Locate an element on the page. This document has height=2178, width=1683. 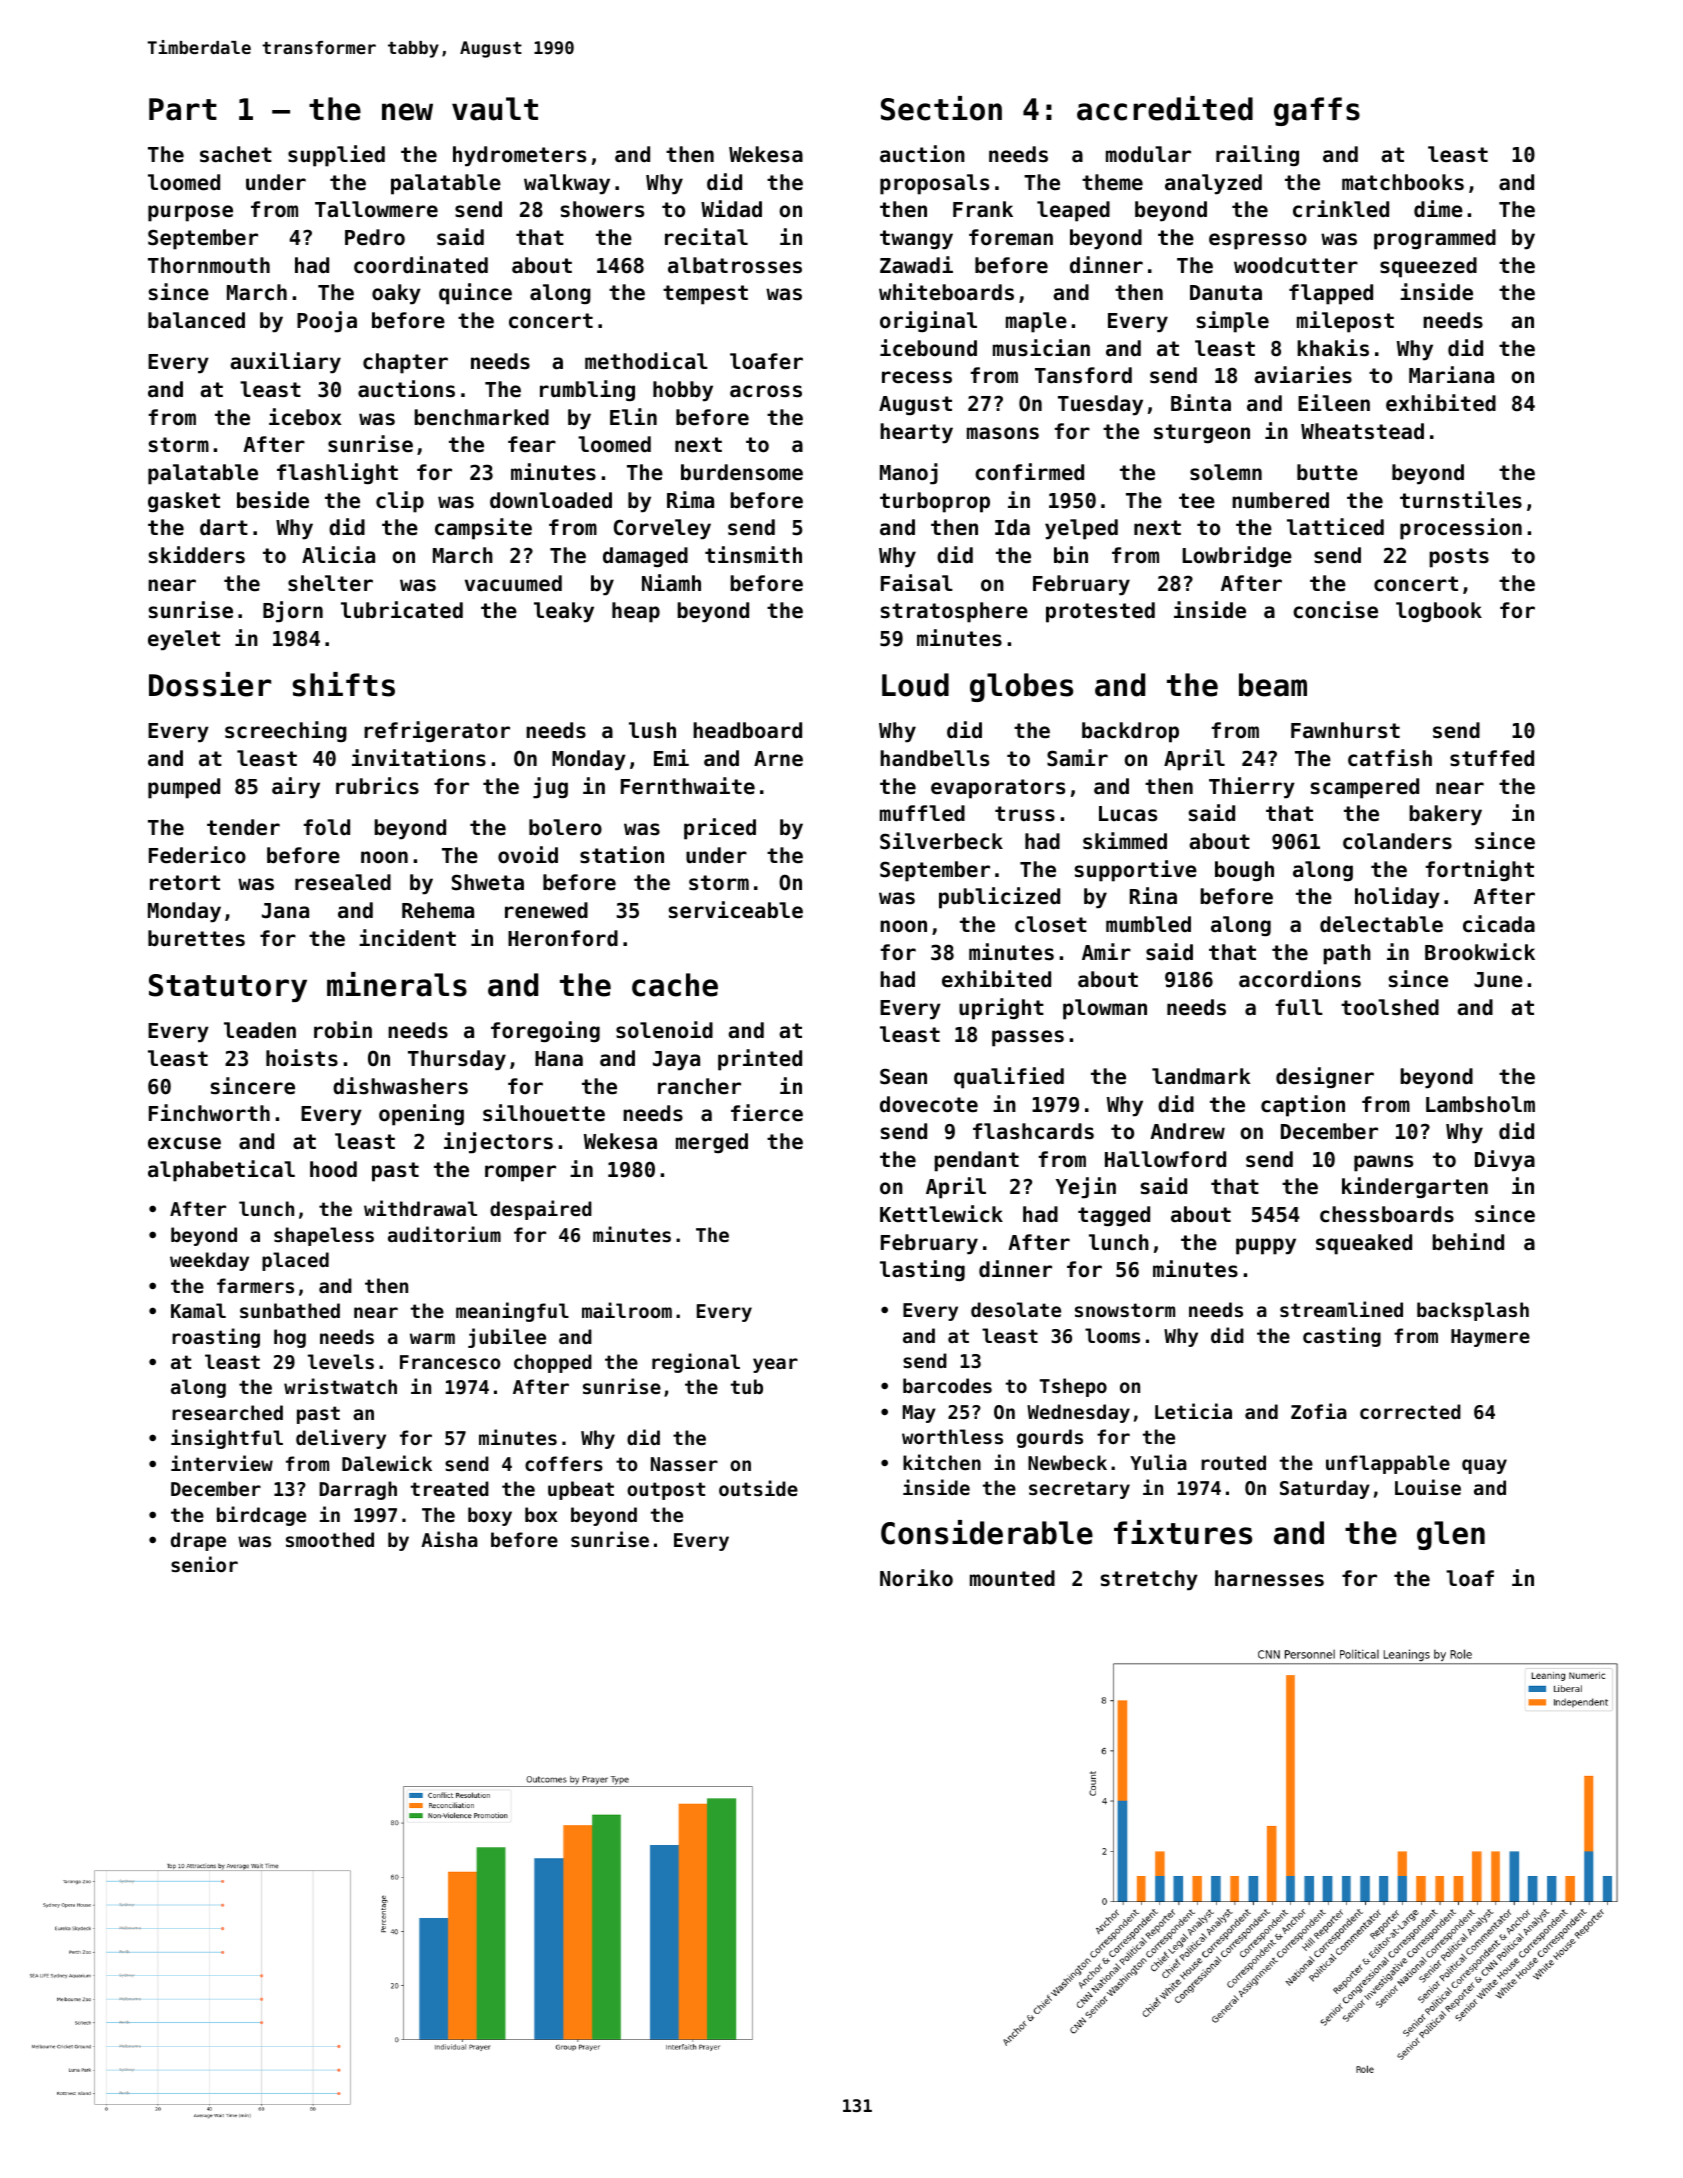
invitations is located at coordinates (419, 758).
